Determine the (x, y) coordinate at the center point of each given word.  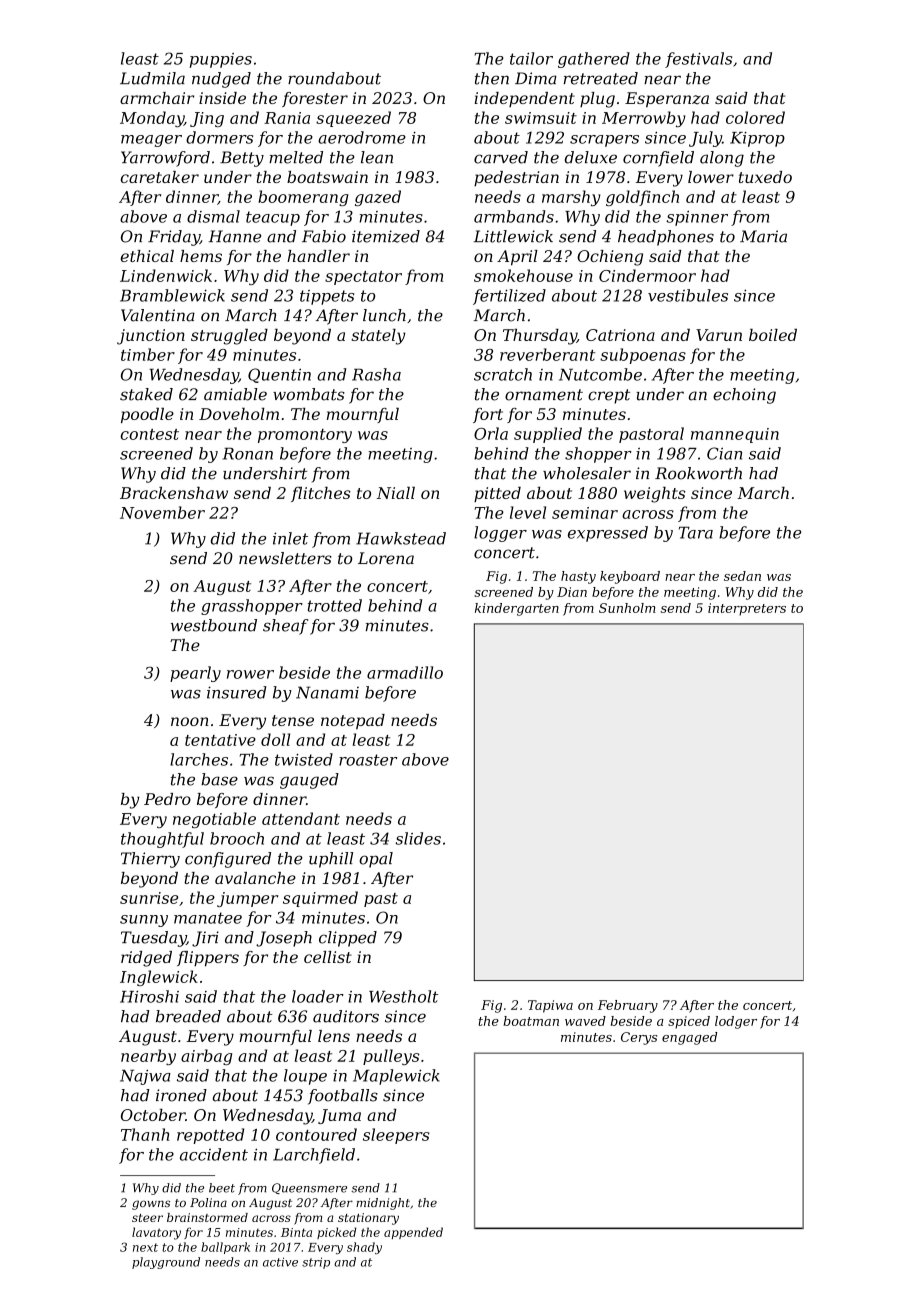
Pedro (167, 799)
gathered (594, 60)
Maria (763, 236)
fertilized (509, 297)
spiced (689, 1022)
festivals (698, 60)
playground (166, 1263)
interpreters (747, 609)
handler (318, 256)
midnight (383, 1204)
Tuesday (153, 939)
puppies (221, 60)
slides (418, 838)
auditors (346, 1016)
